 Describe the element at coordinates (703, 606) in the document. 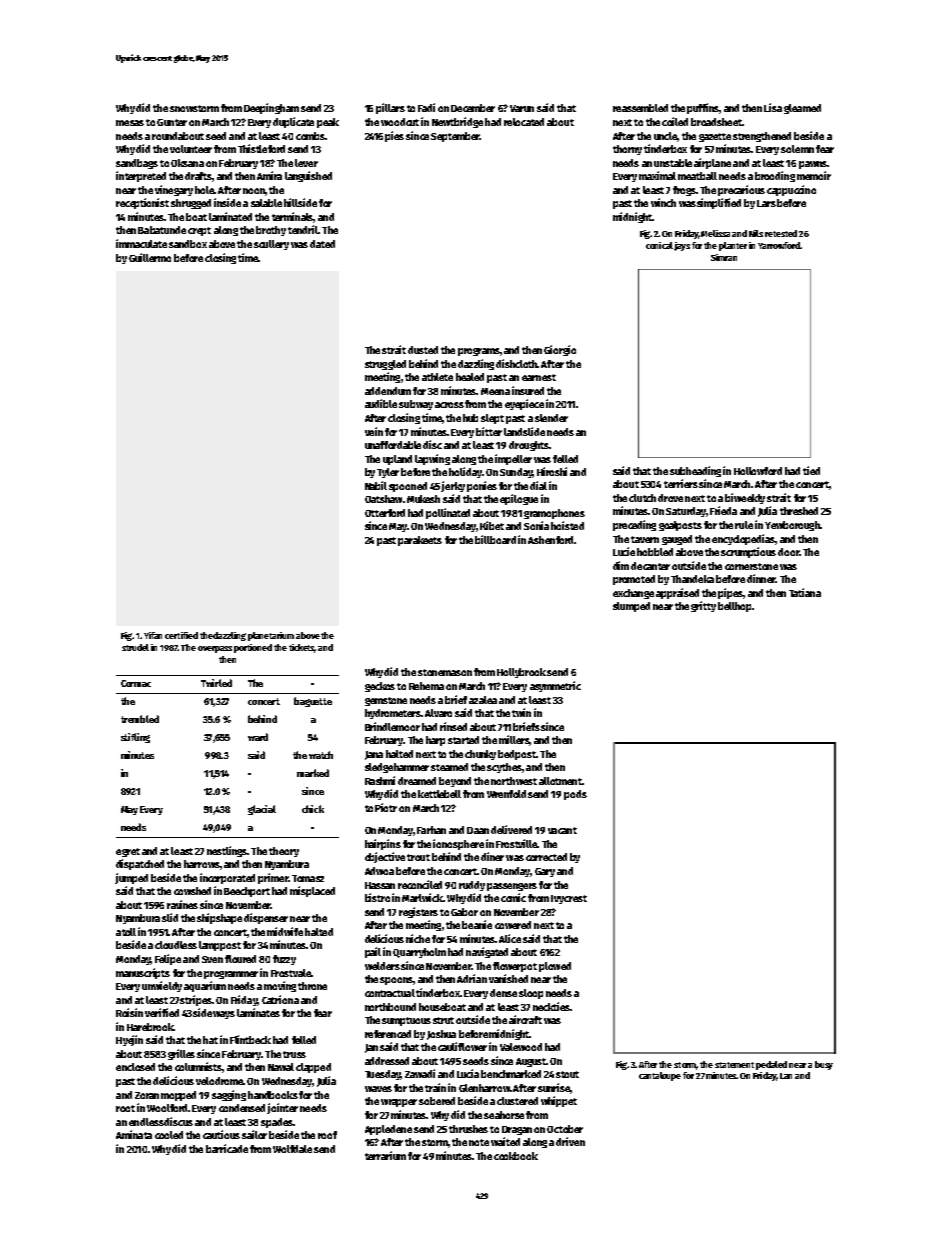

I see `gritty` at that location.
